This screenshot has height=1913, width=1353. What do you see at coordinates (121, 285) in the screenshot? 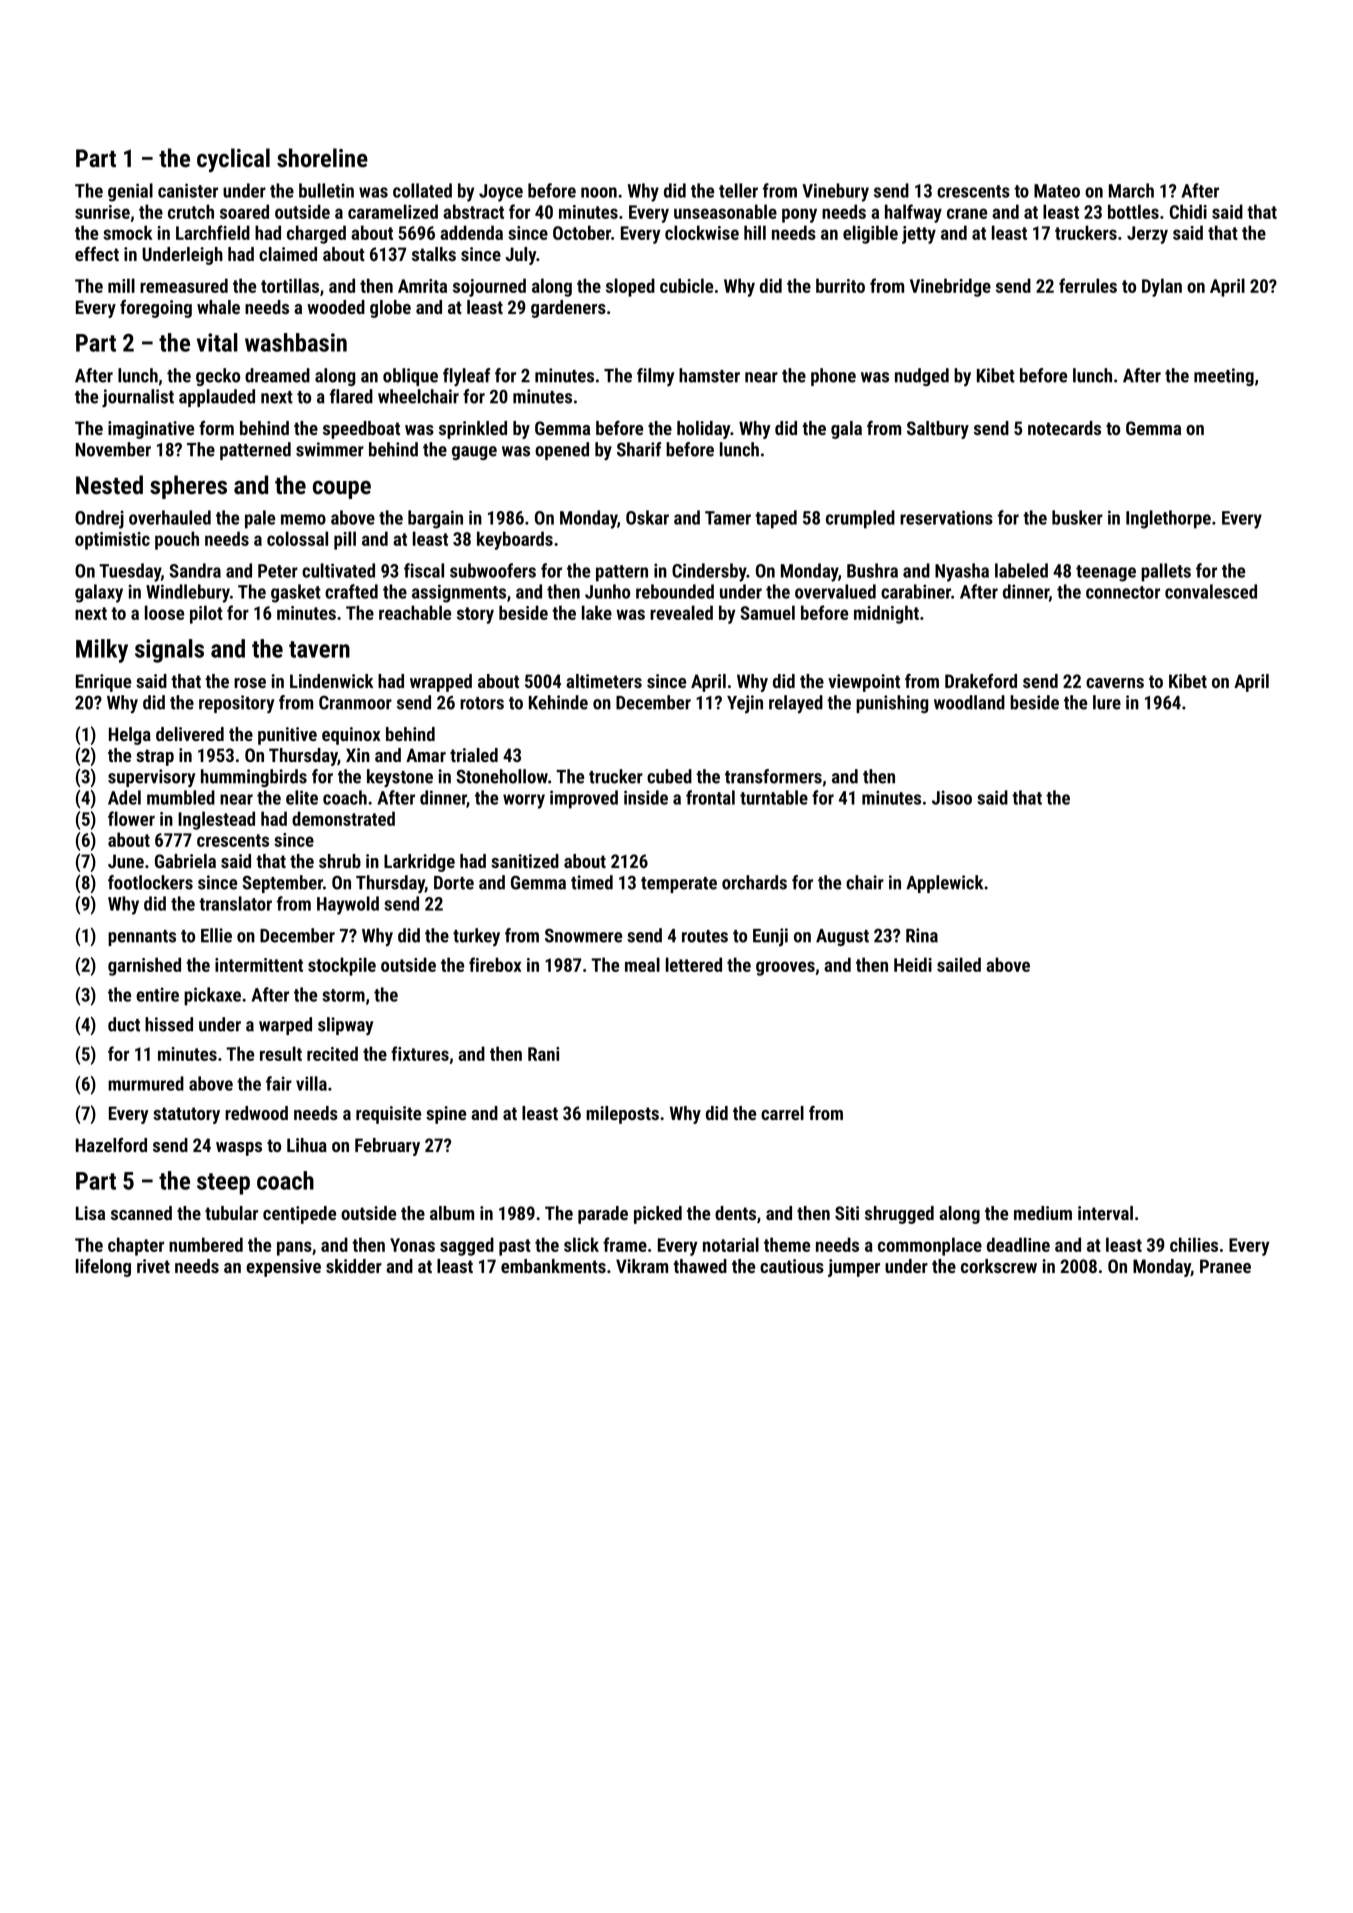
I see `mill` at bounding box center [121, 285].
